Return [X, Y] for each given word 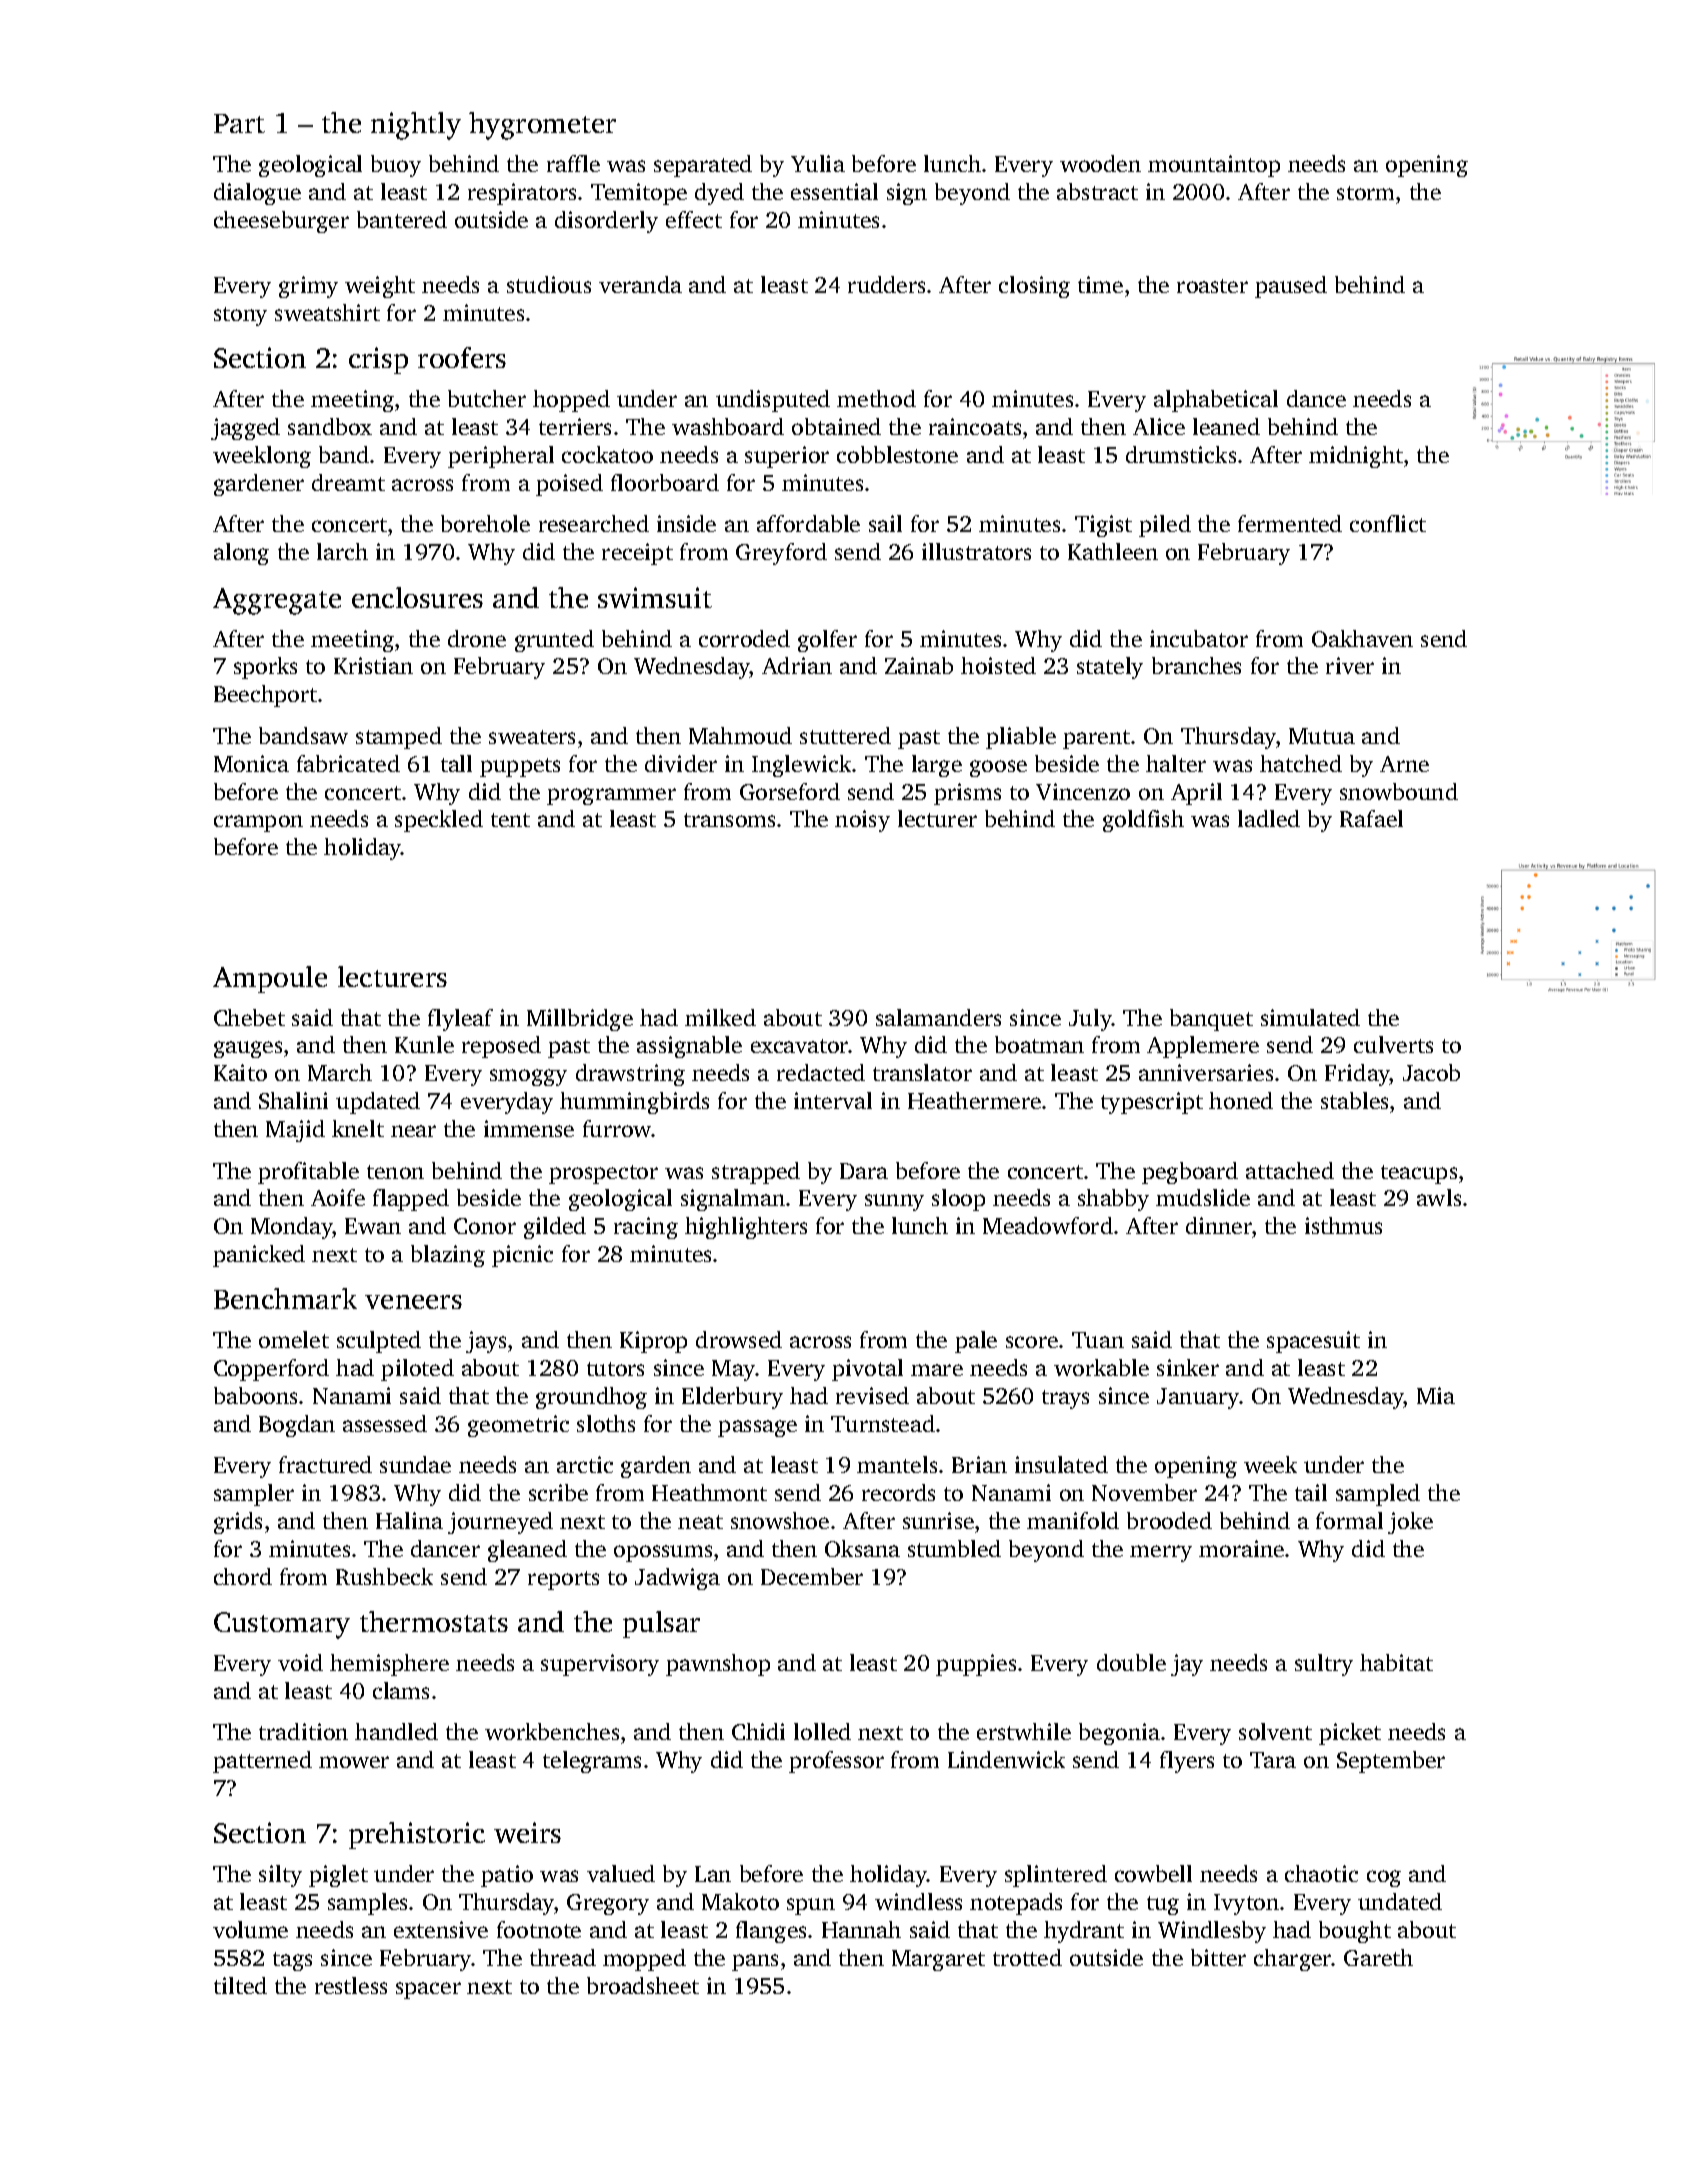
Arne [1404, 764]
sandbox [330, 426]
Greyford [781, 554]
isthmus [1343, 1225]
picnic [522, 1256]
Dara [864, 1171]
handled [396, 1731]
